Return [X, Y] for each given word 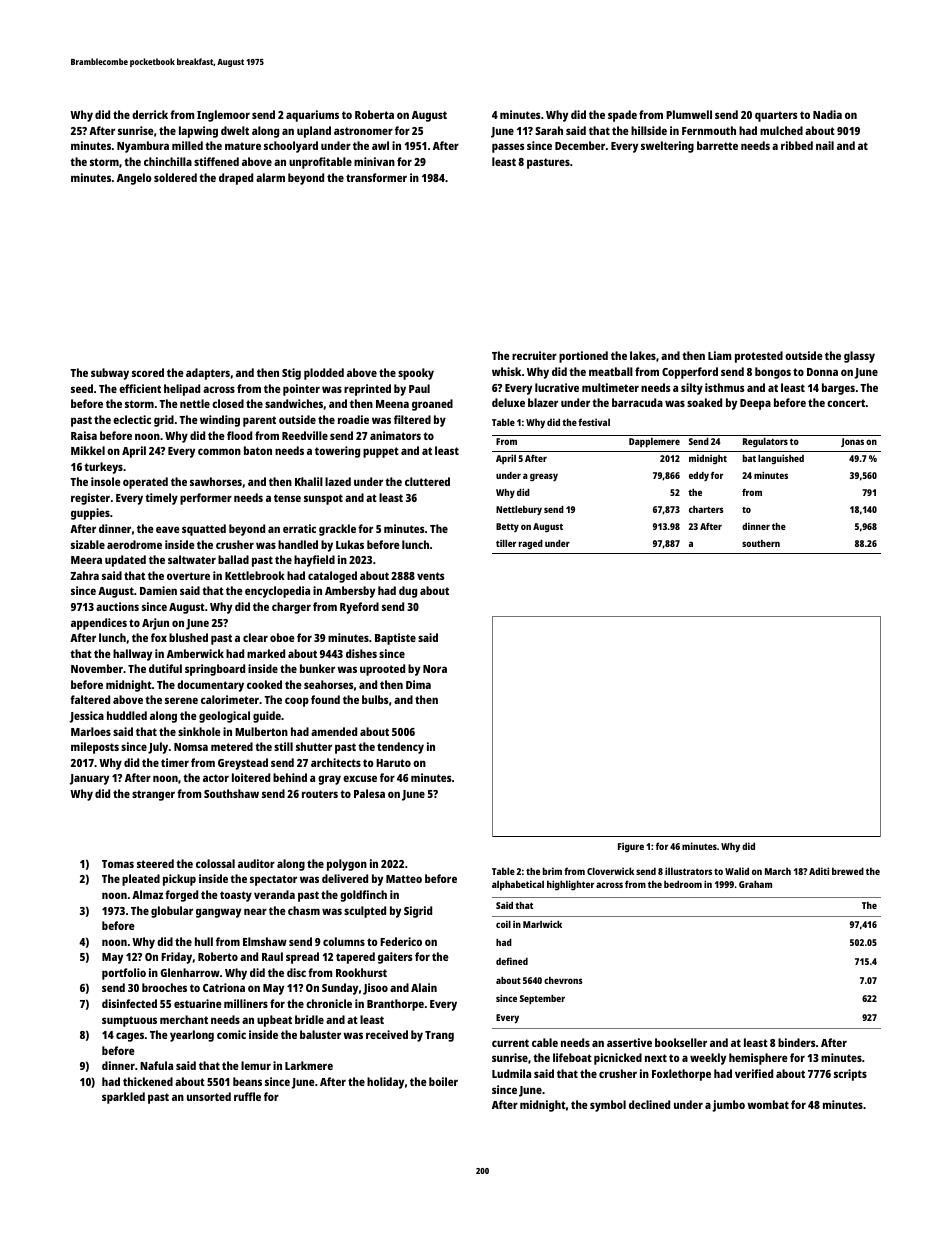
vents [430, 576]
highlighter [570, 885]
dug [408, 592]
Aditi [819, 871]
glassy [859, 357]
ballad [233, 559]
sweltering [667, 147]
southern [761, 543]
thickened [148, 1081]
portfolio [124, 974]
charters [706, 509]
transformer [376, 177]
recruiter [534, 355]
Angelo [134, 179]
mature [243, 146]
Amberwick [195, 653]
